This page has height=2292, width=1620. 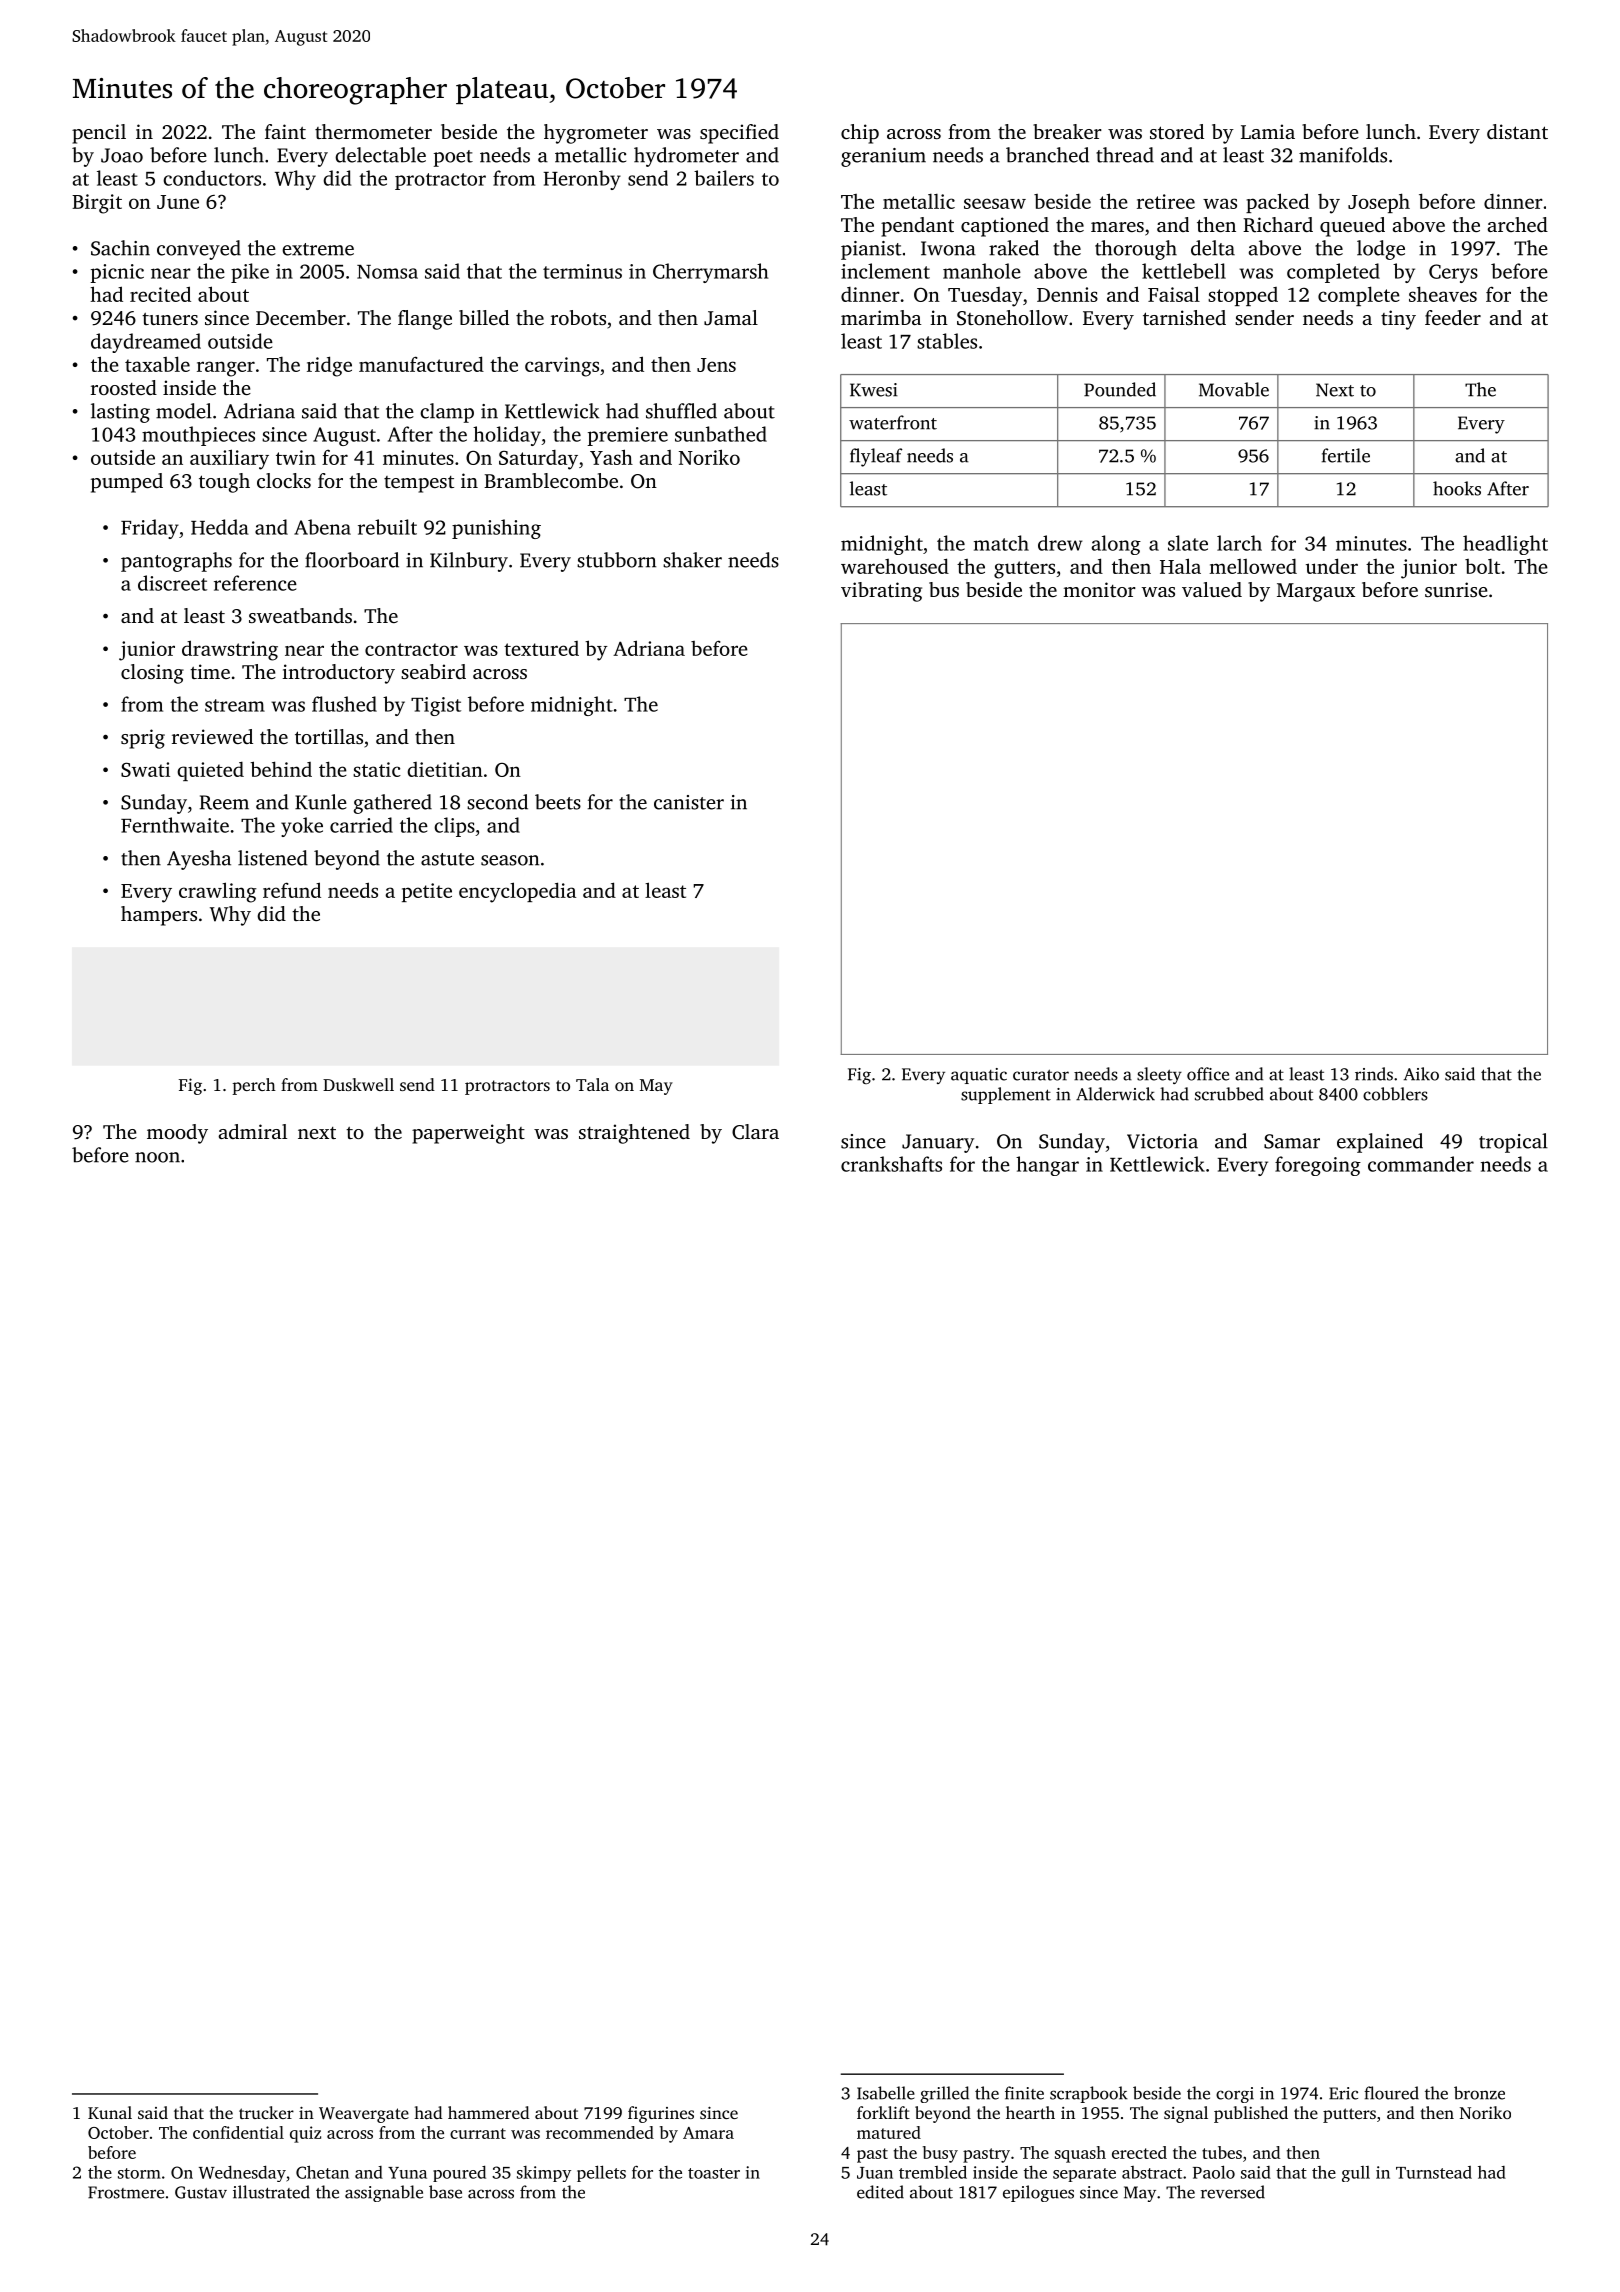 I want to click on crankshafts, so click(x=891, y=1164).
